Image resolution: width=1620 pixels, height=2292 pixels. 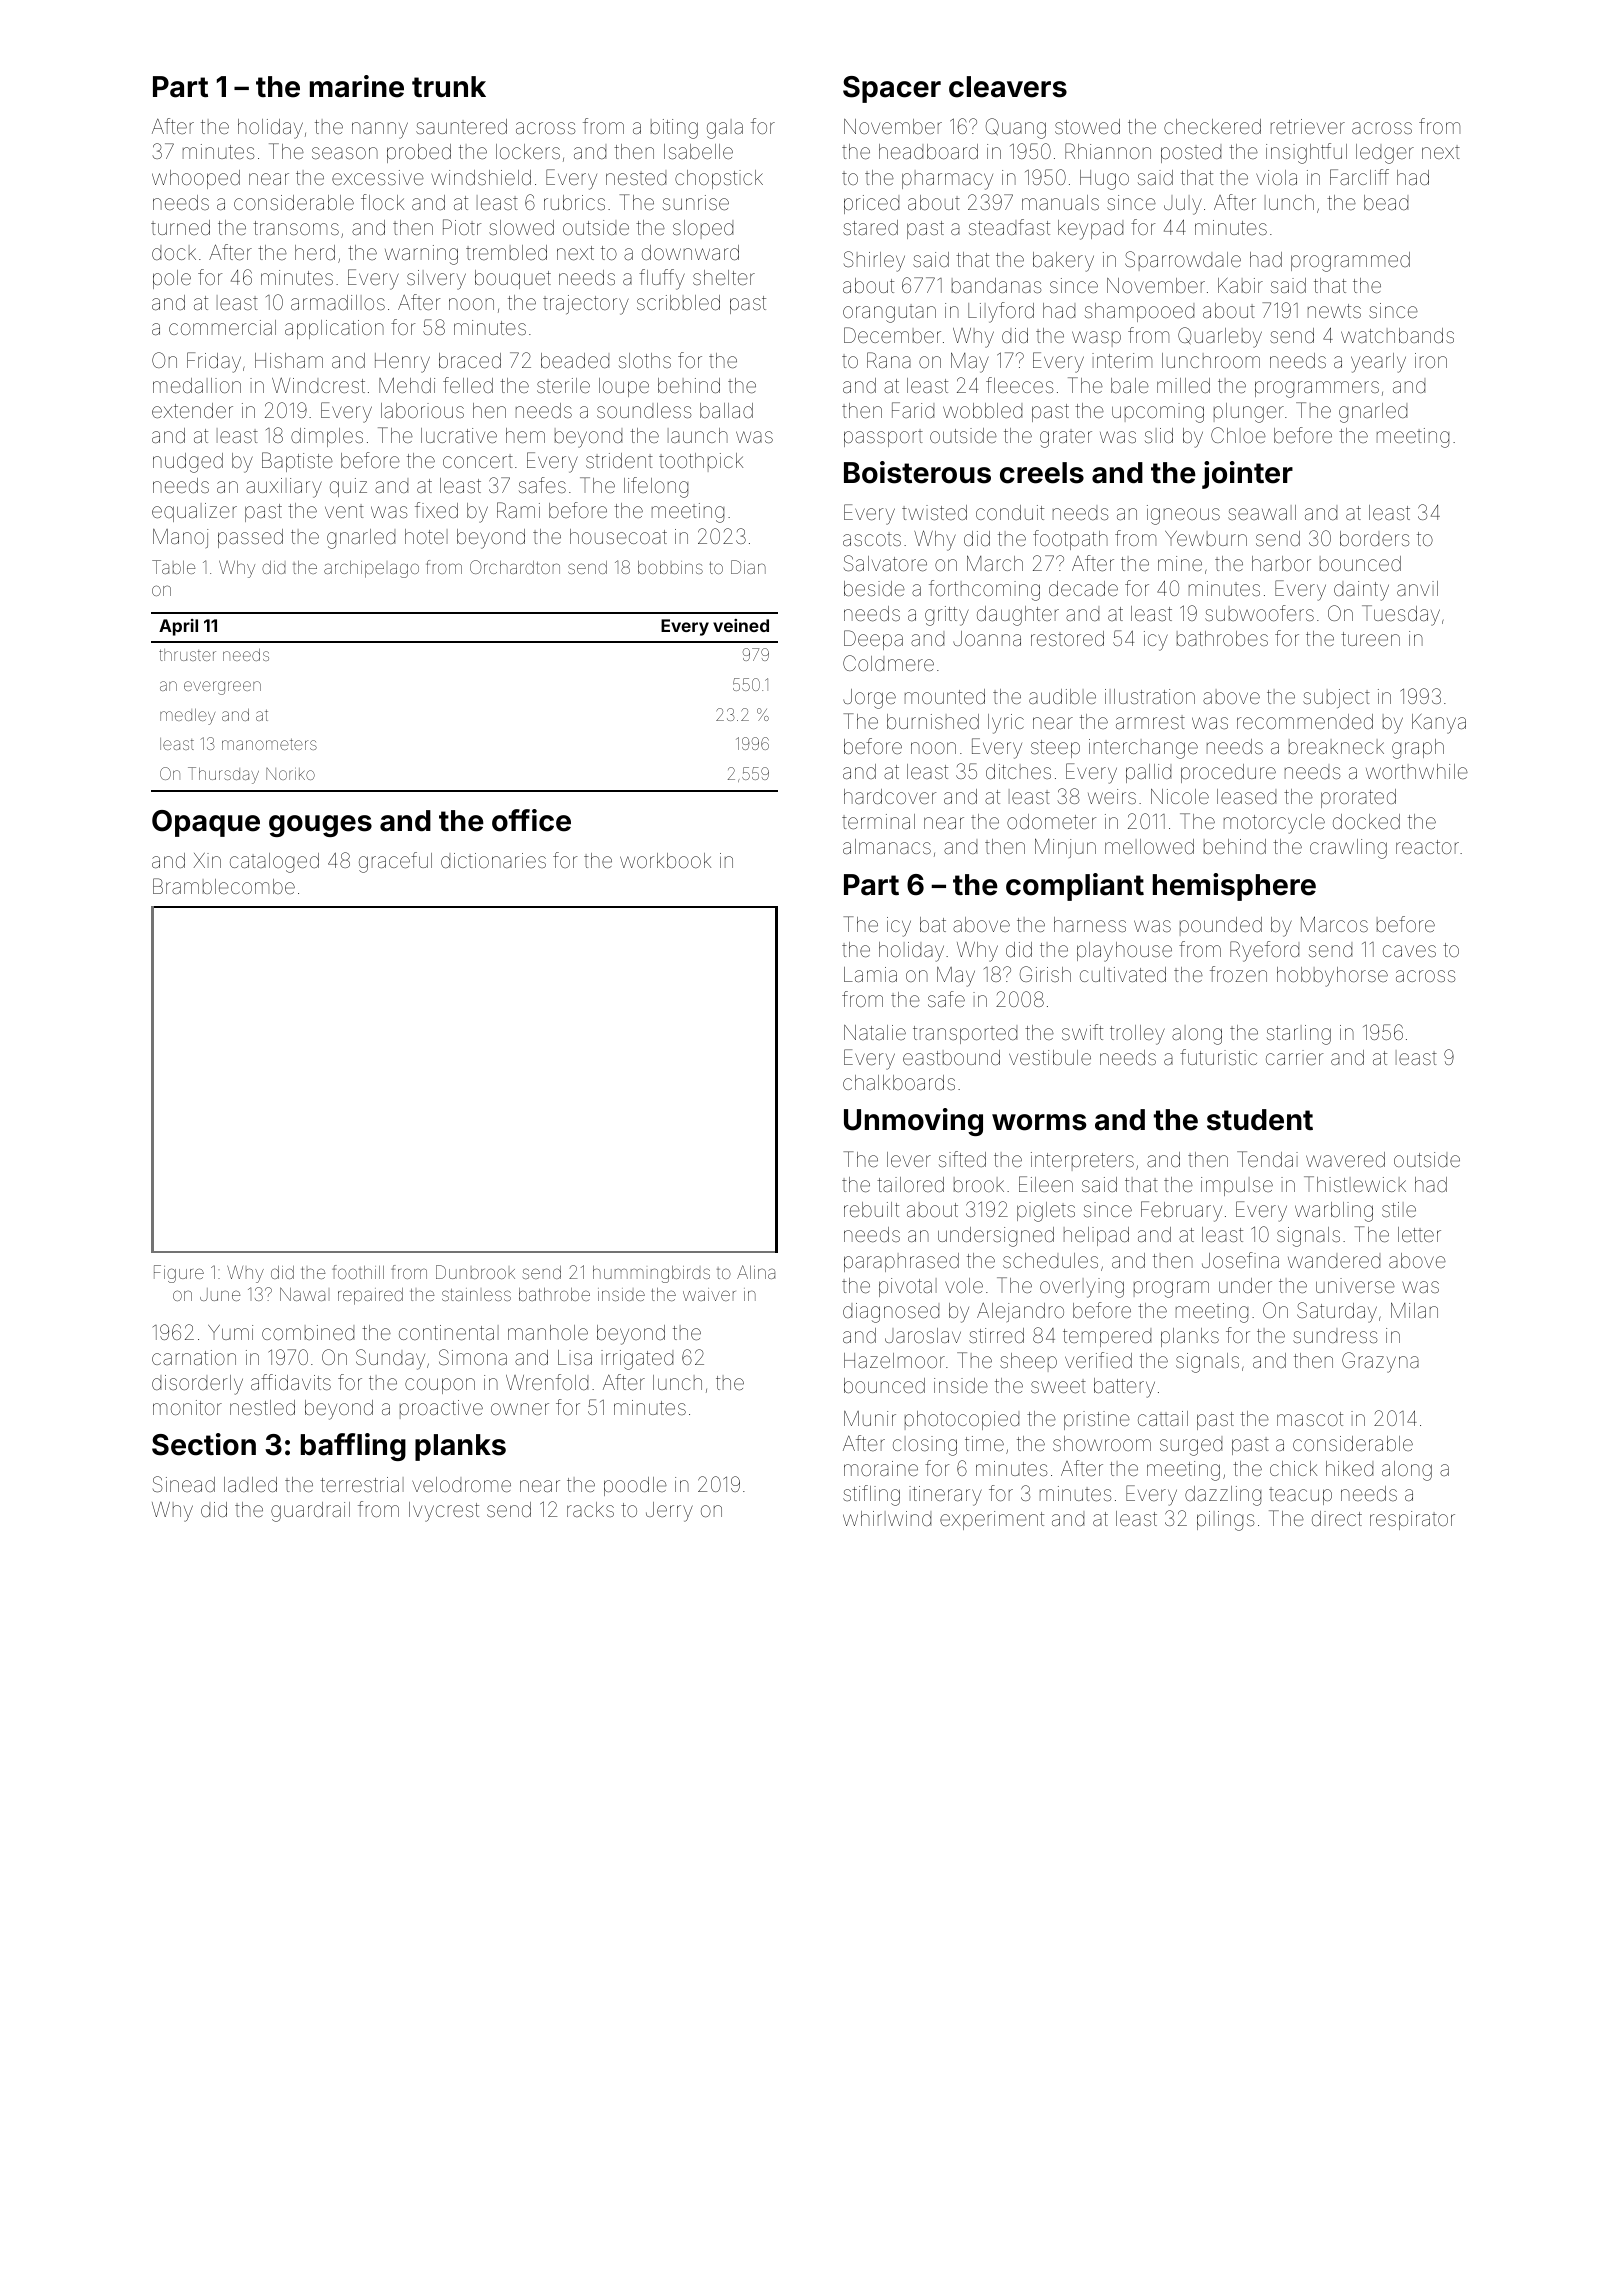 I want to click on Orchardton, so click(x=515, y=567).
